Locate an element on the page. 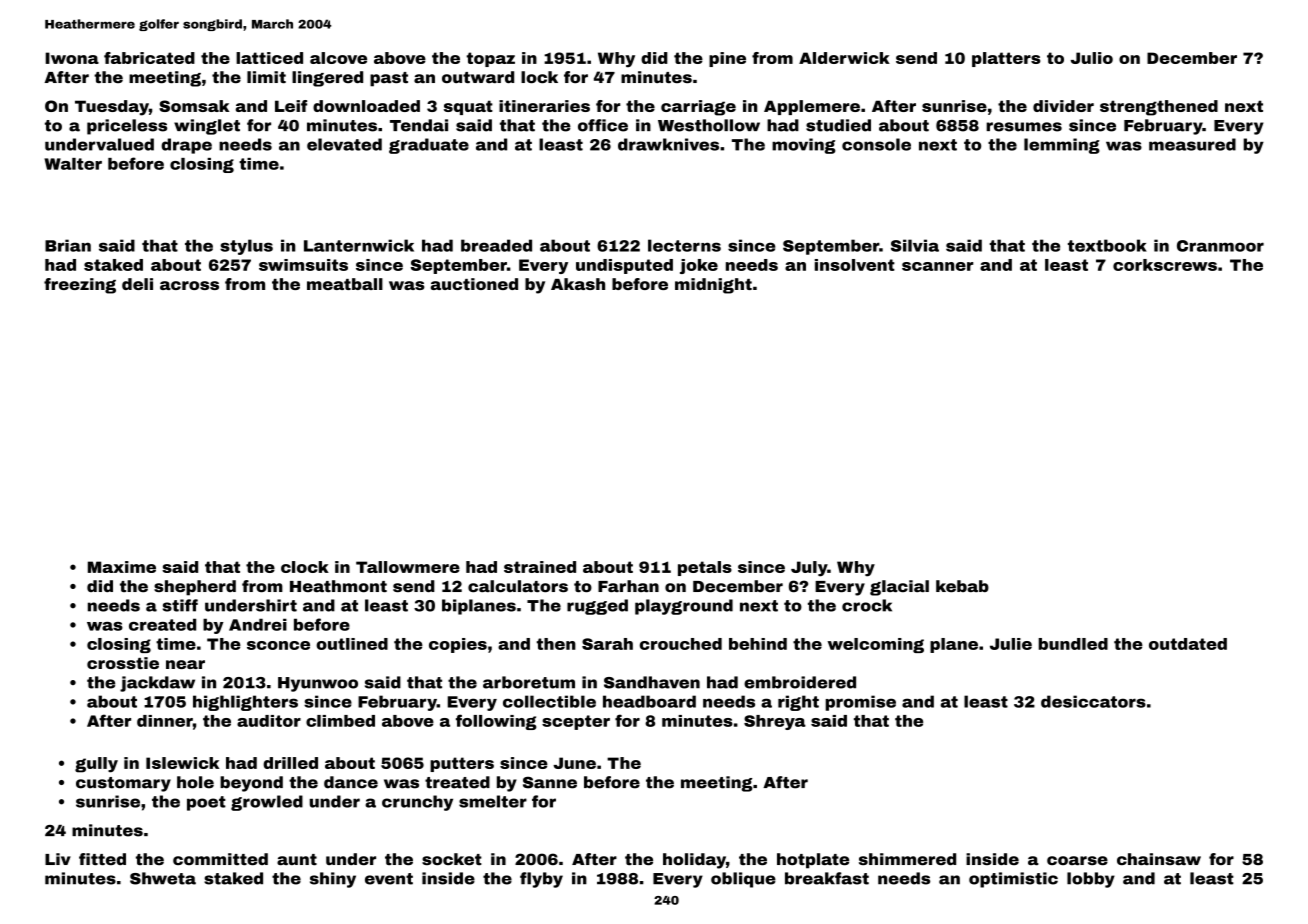  Maxime is located at coordinates (122, 567).
